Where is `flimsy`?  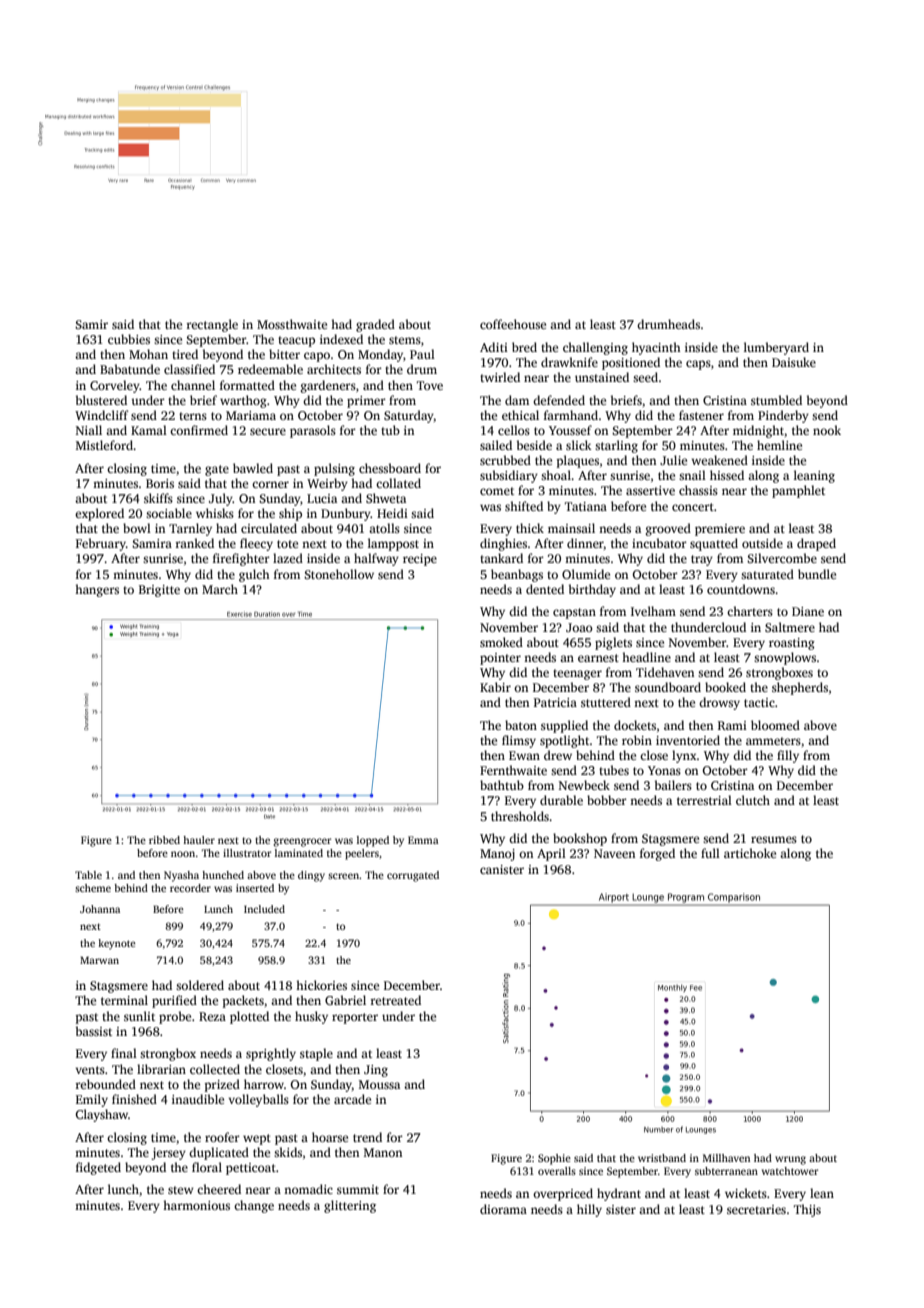
flimsy is located at coordinates (519, 741).
